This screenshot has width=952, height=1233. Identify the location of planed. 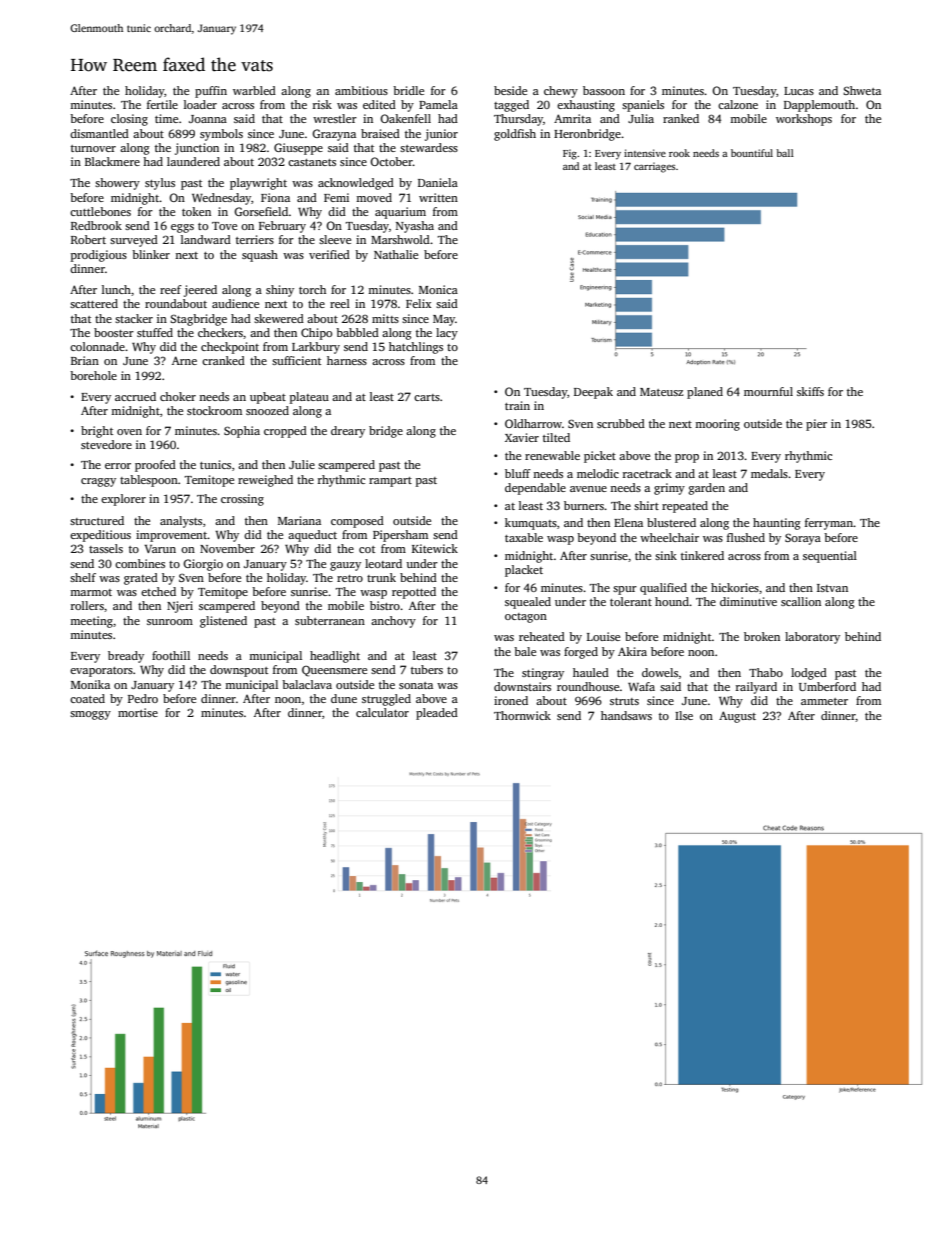
(705, 393).
